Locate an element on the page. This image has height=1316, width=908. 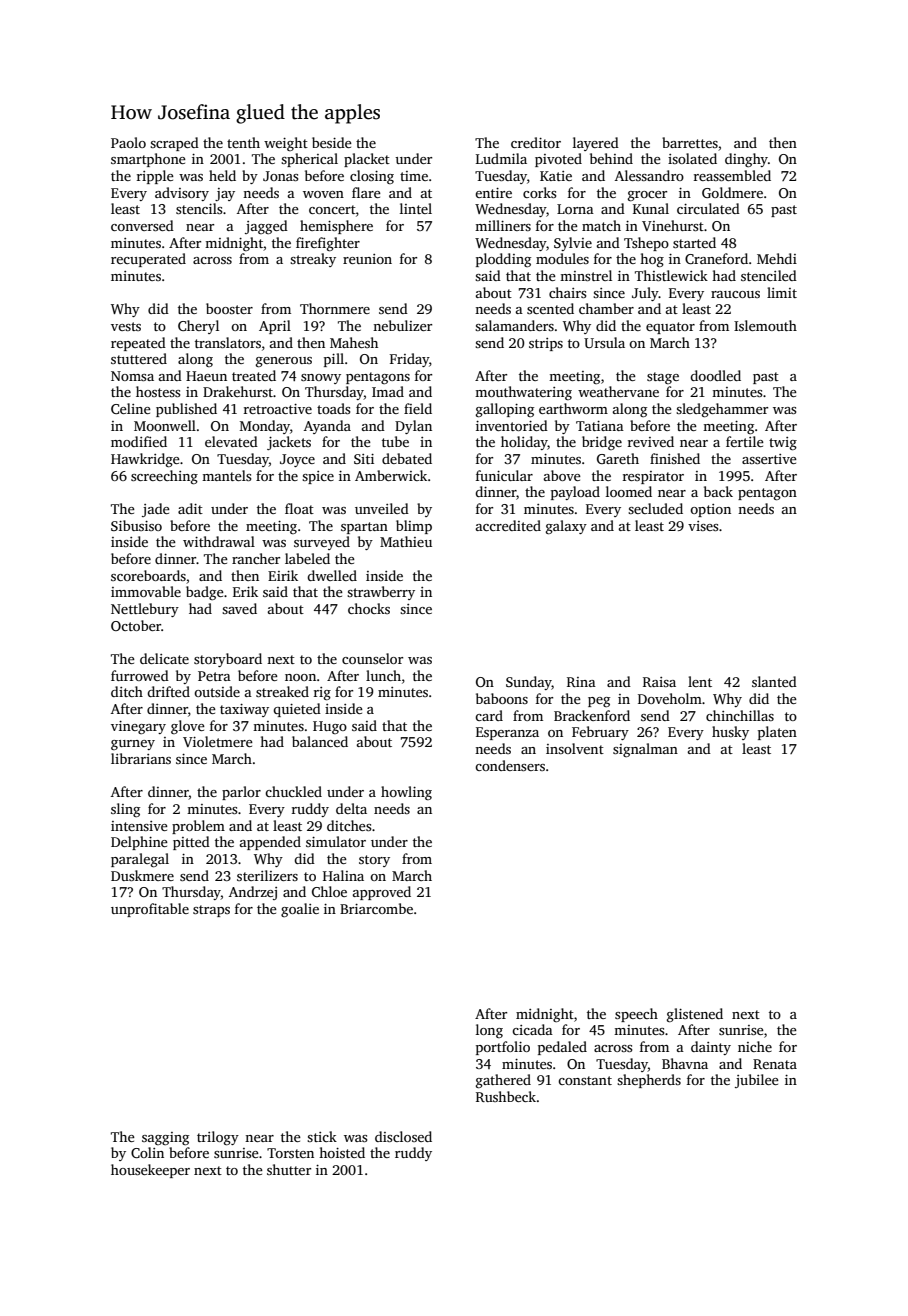
stenciled is located at coordinates (769, 275).
